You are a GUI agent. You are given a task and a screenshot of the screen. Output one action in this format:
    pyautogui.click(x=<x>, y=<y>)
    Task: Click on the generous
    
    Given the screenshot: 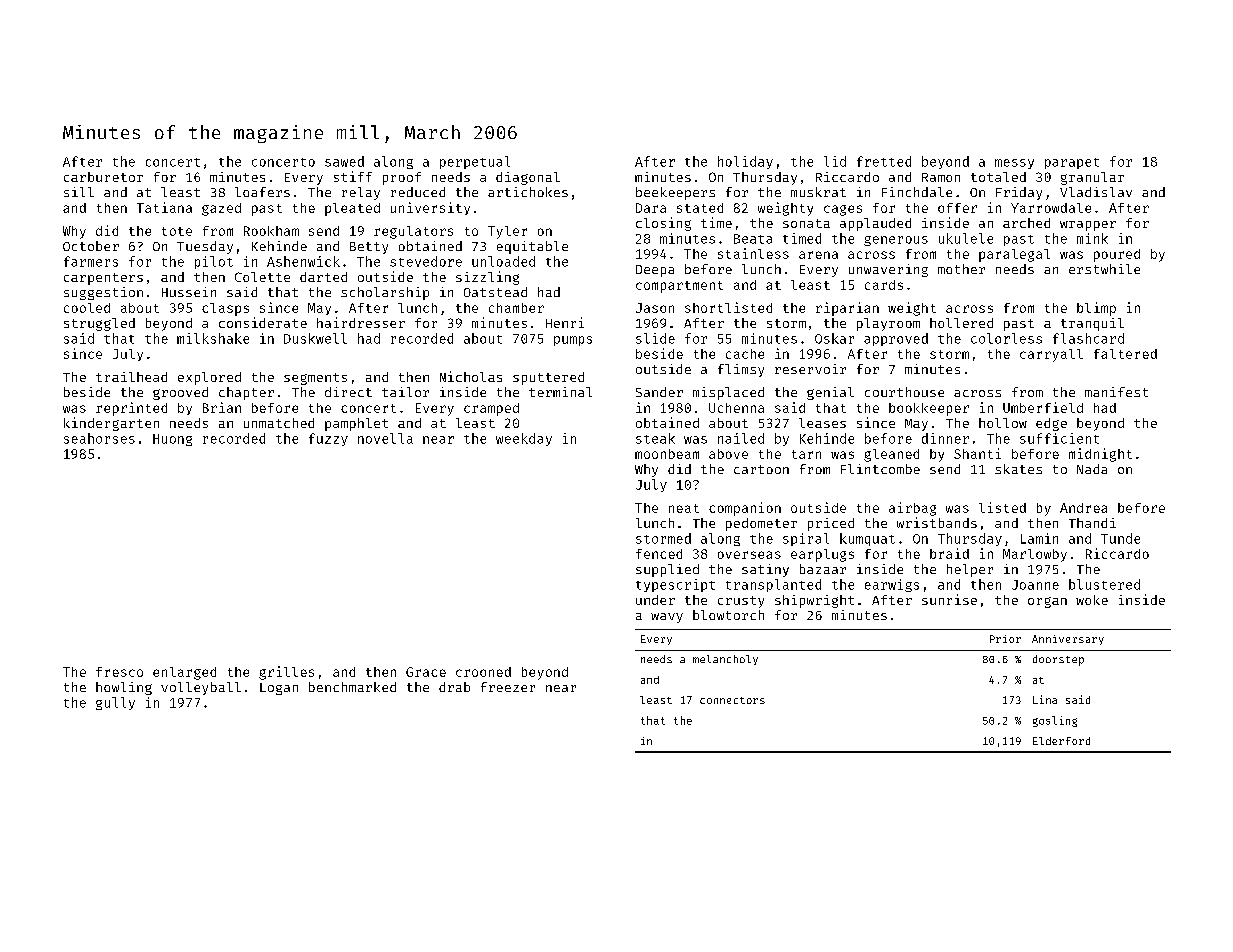 What is the action you would take?
    pyautogui.click(x=896, y=241)
